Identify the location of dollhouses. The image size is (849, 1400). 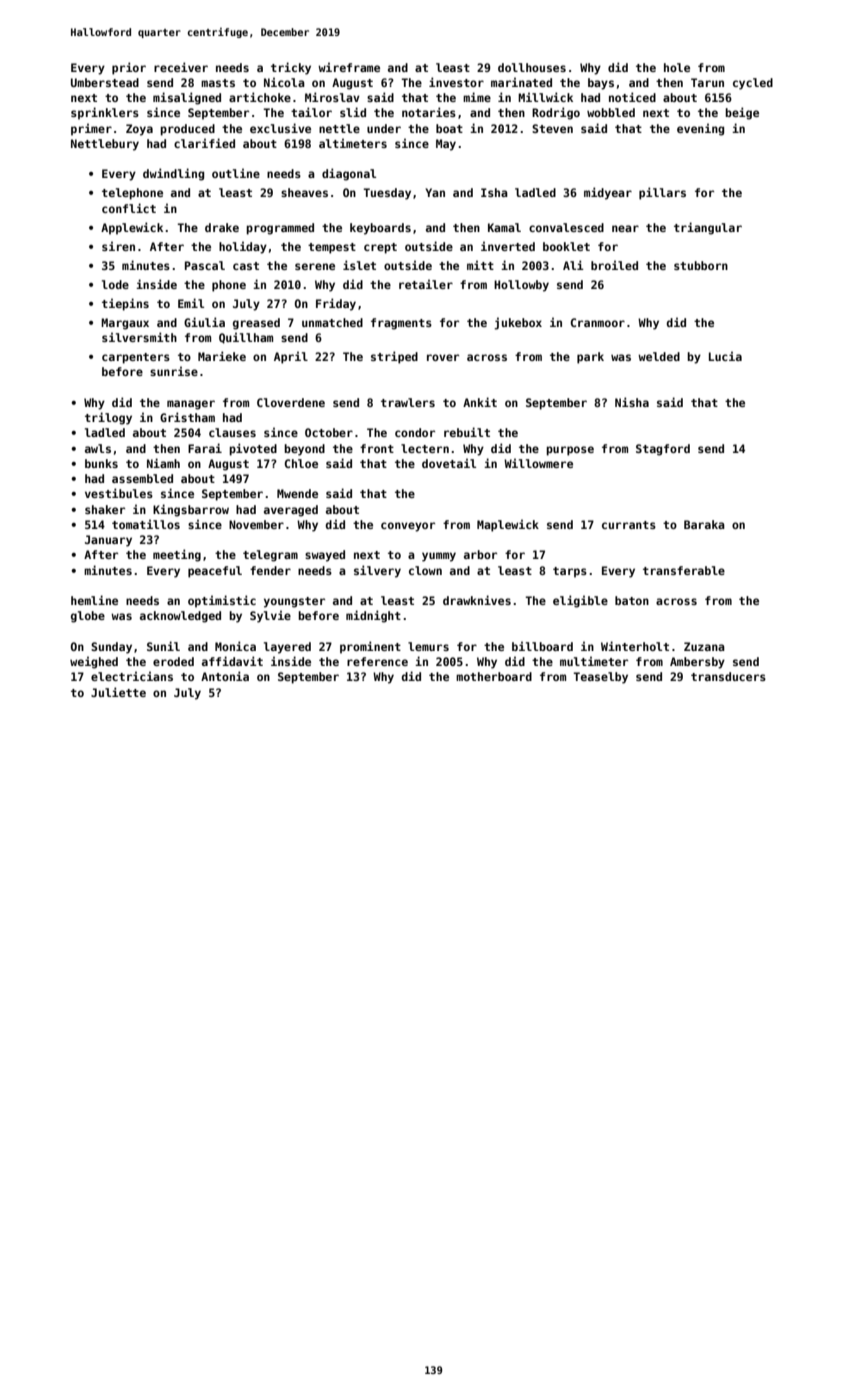
(532, 67).
